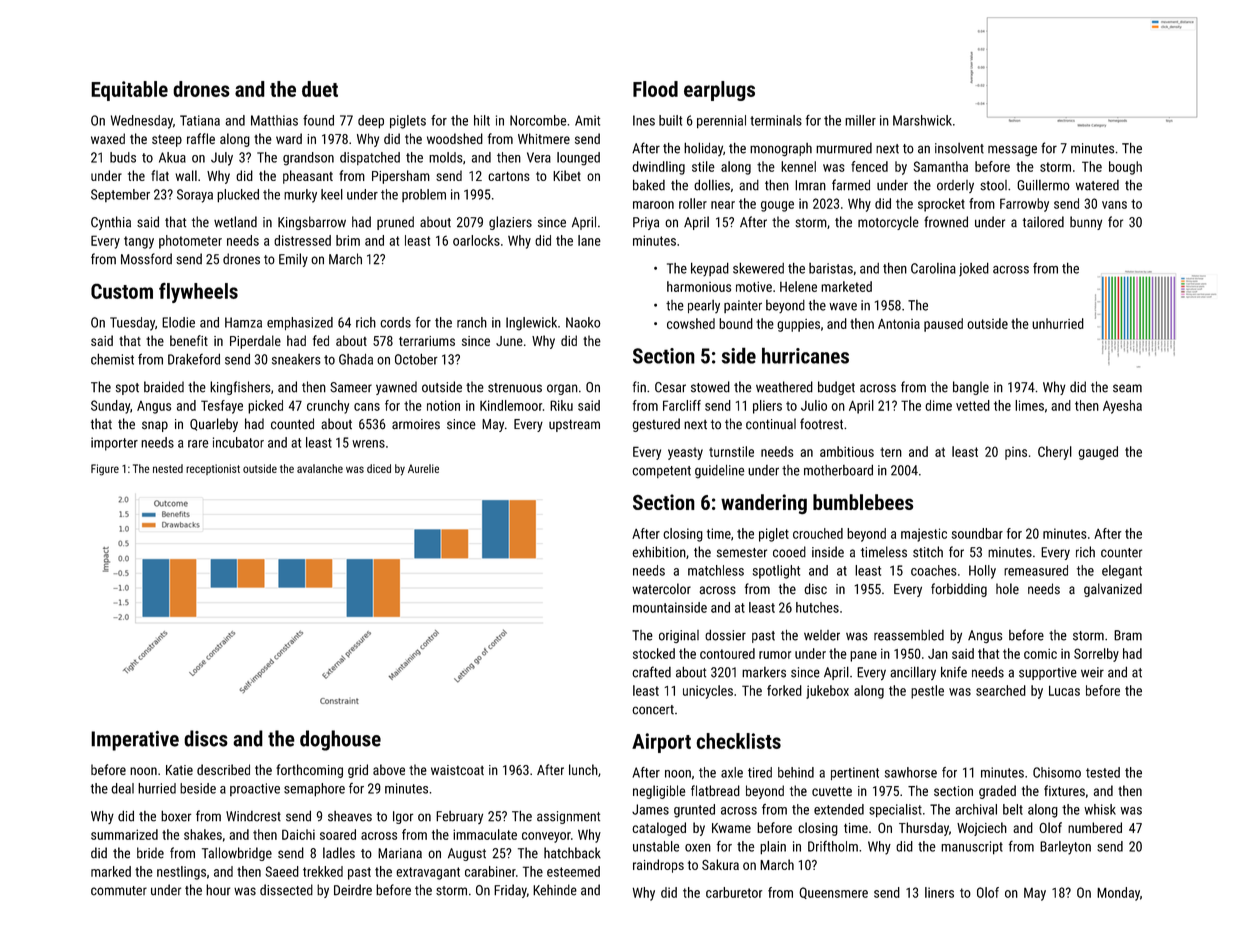  Describe the element at coordinates (583, 322) in the image. I see `Naoko` at that location.
